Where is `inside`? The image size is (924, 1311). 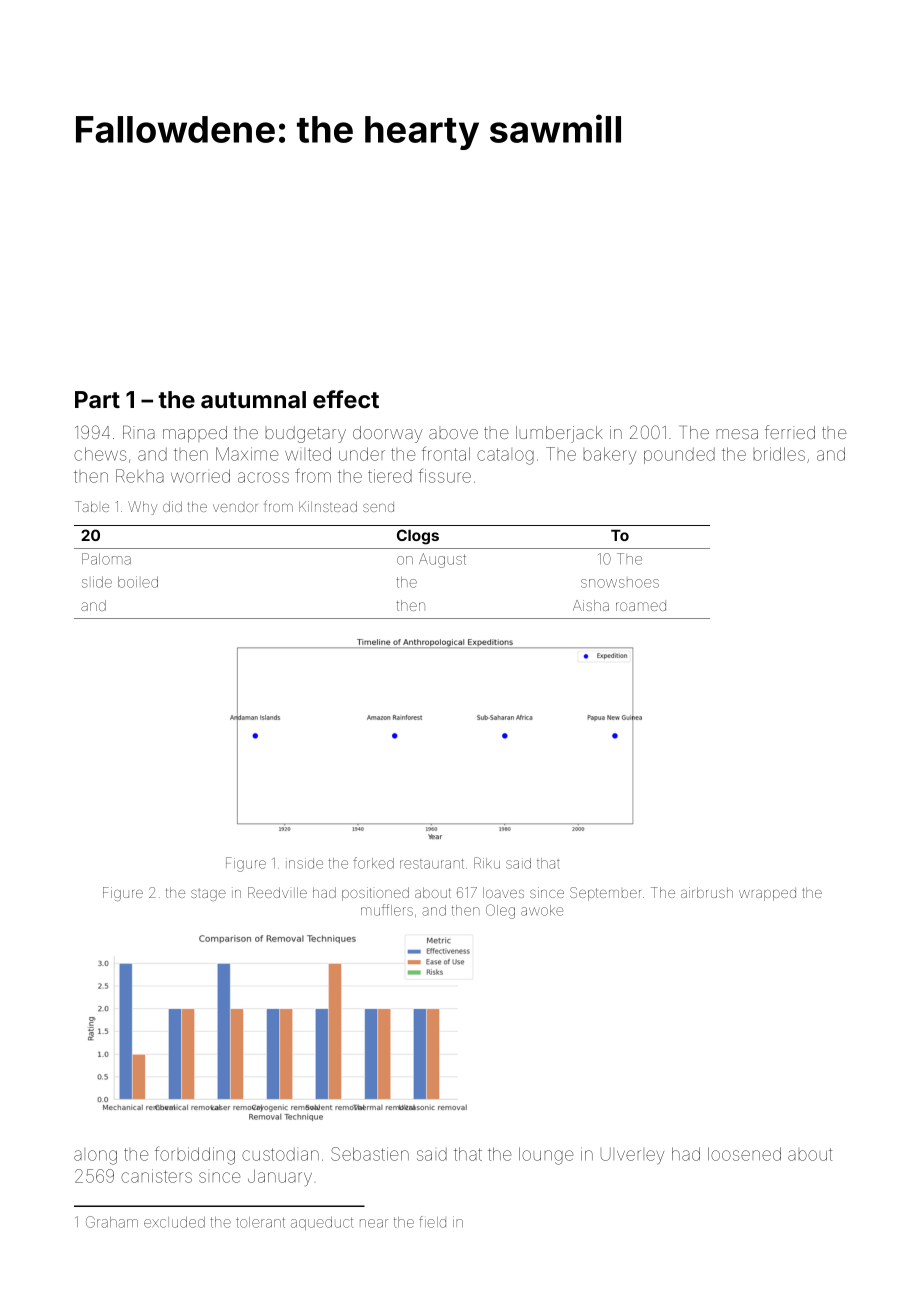
inside is located at coordinates (304, 863).
